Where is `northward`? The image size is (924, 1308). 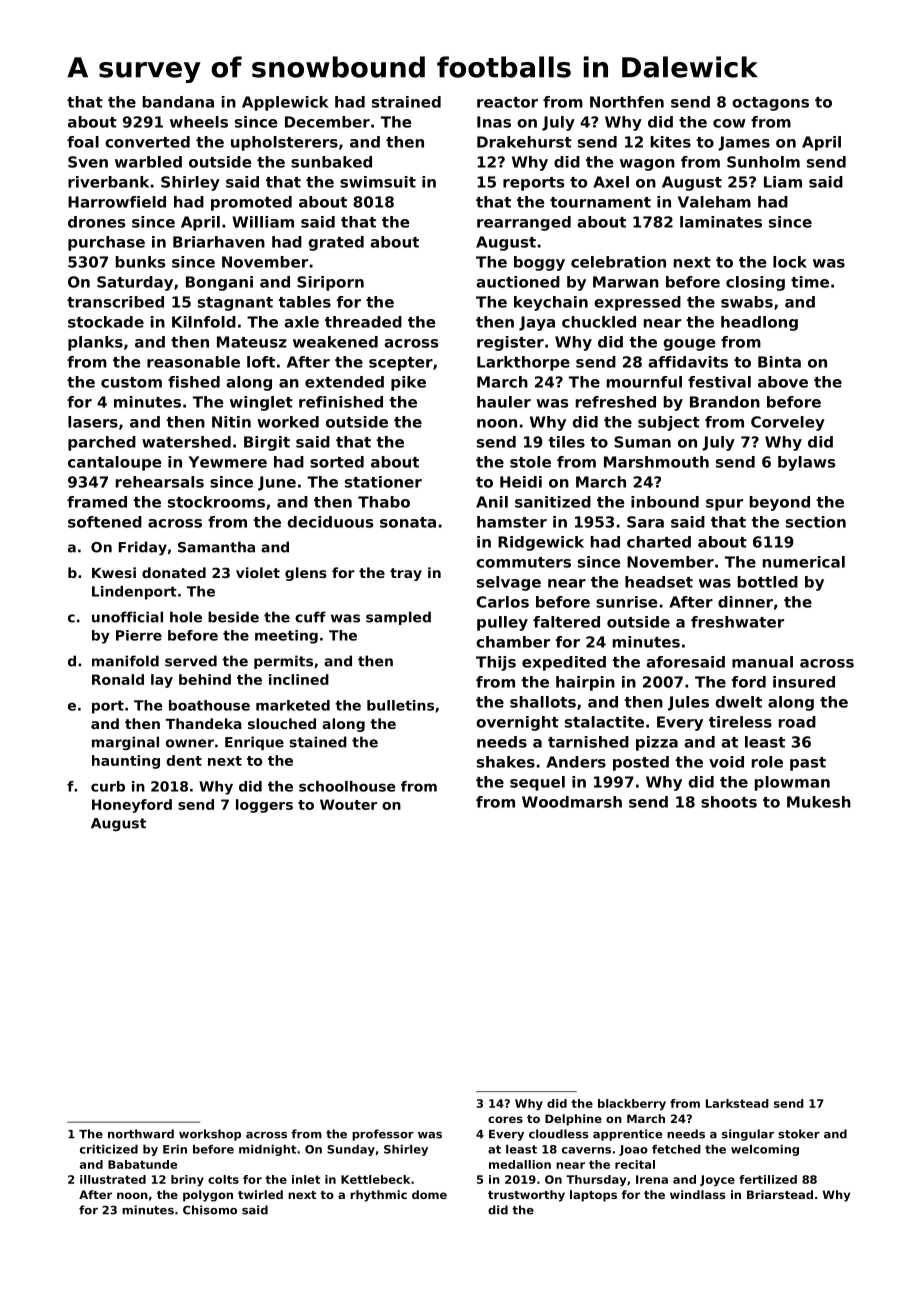
northward is located at coordinates (141, 1134).
